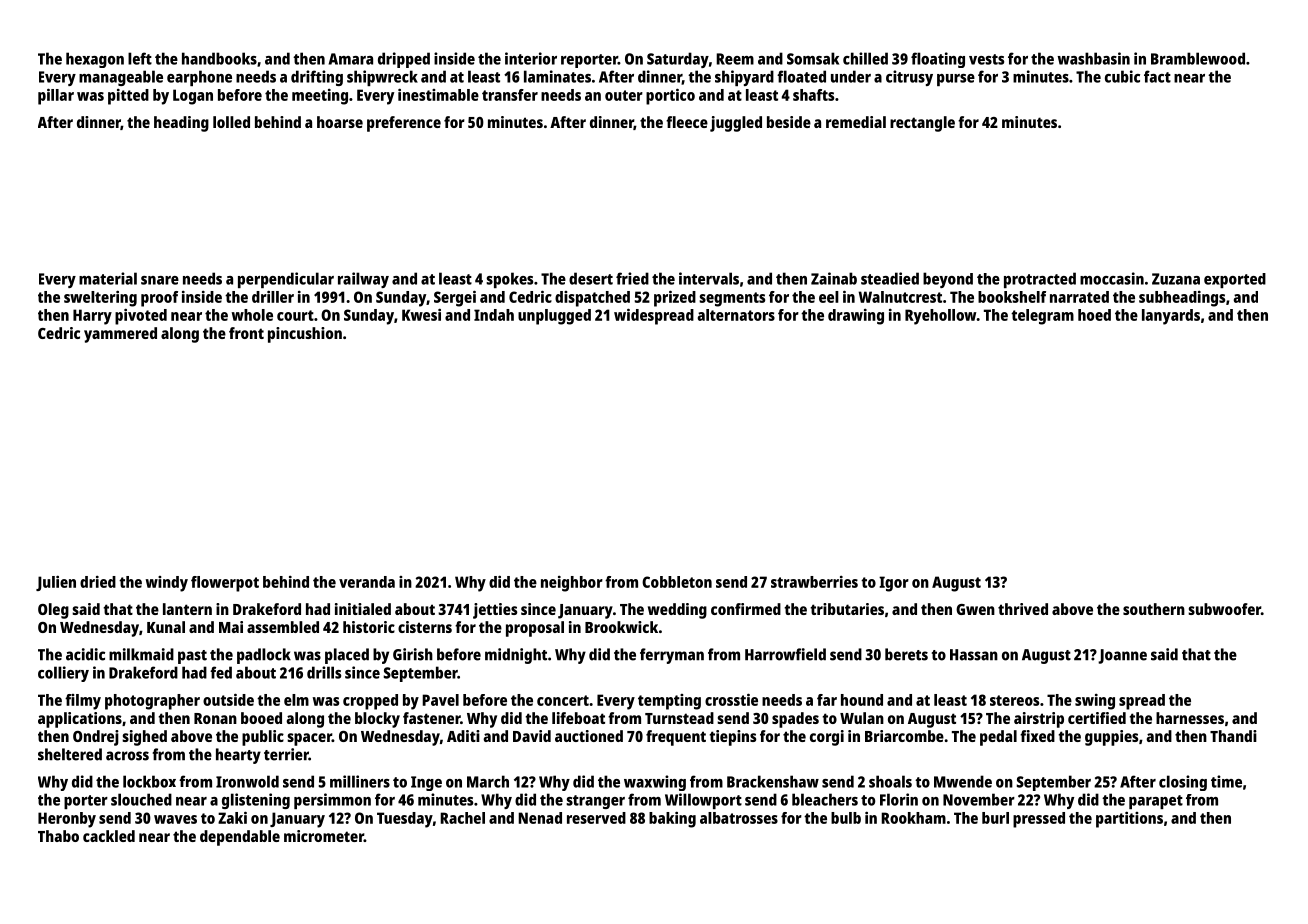 The height and width of the document is (924, 1308). Describe the element at coordinates (1023, 609) in the document. I see `thrived` at that location.
